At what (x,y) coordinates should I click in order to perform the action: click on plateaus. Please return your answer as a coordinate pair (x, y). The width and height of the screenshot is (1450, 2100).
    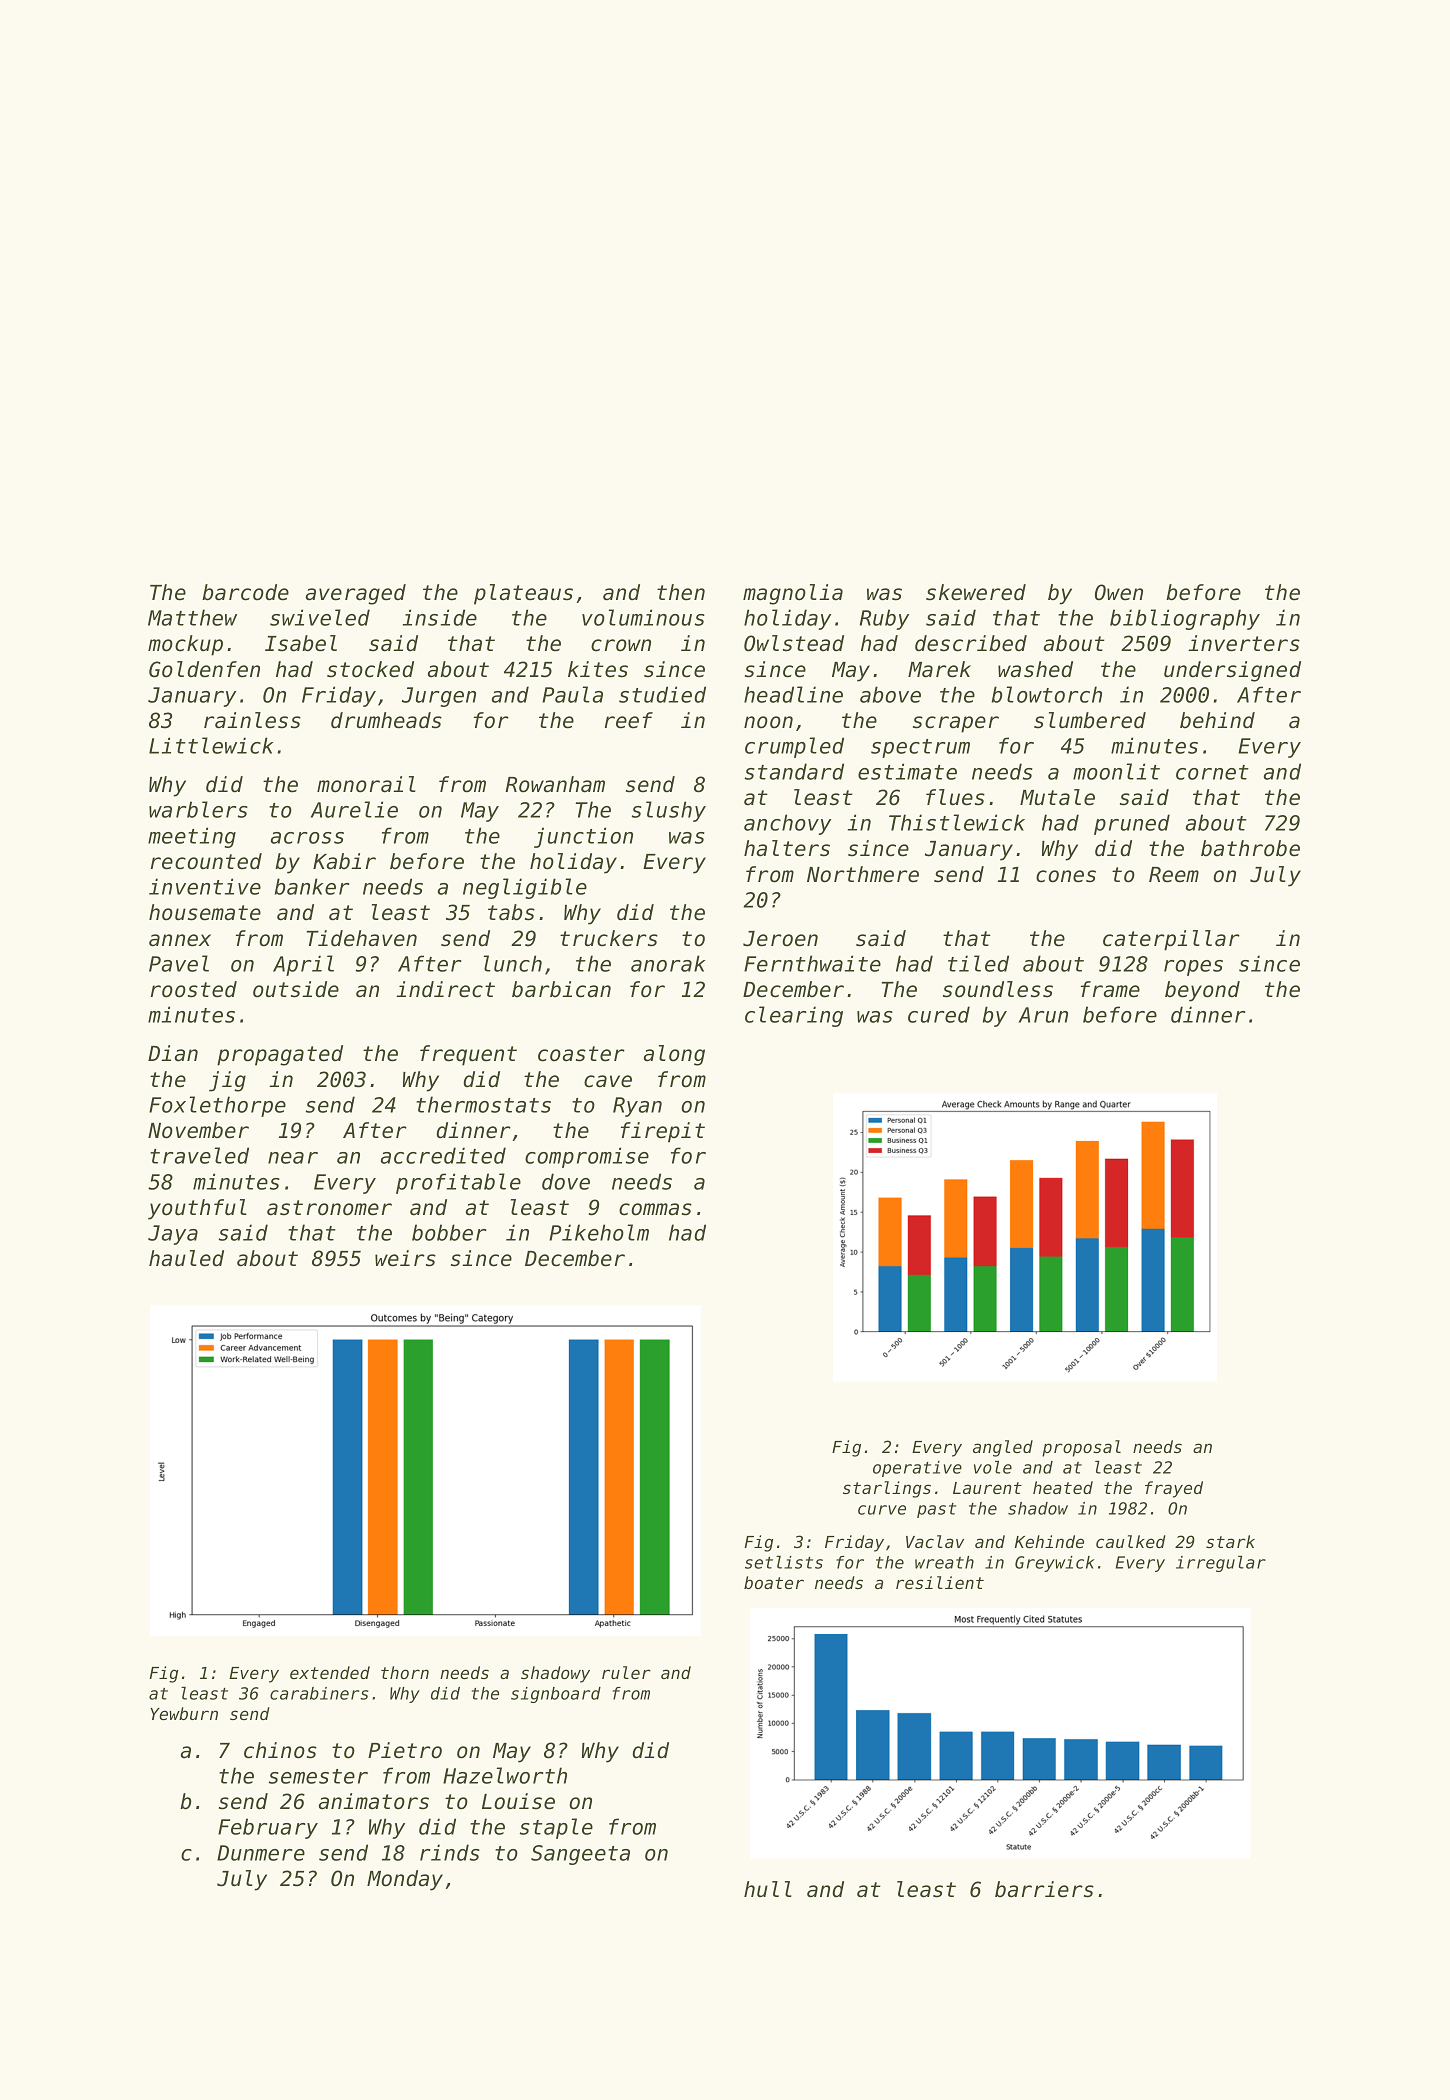
    Looking at the image, I should click on (523, 594).
